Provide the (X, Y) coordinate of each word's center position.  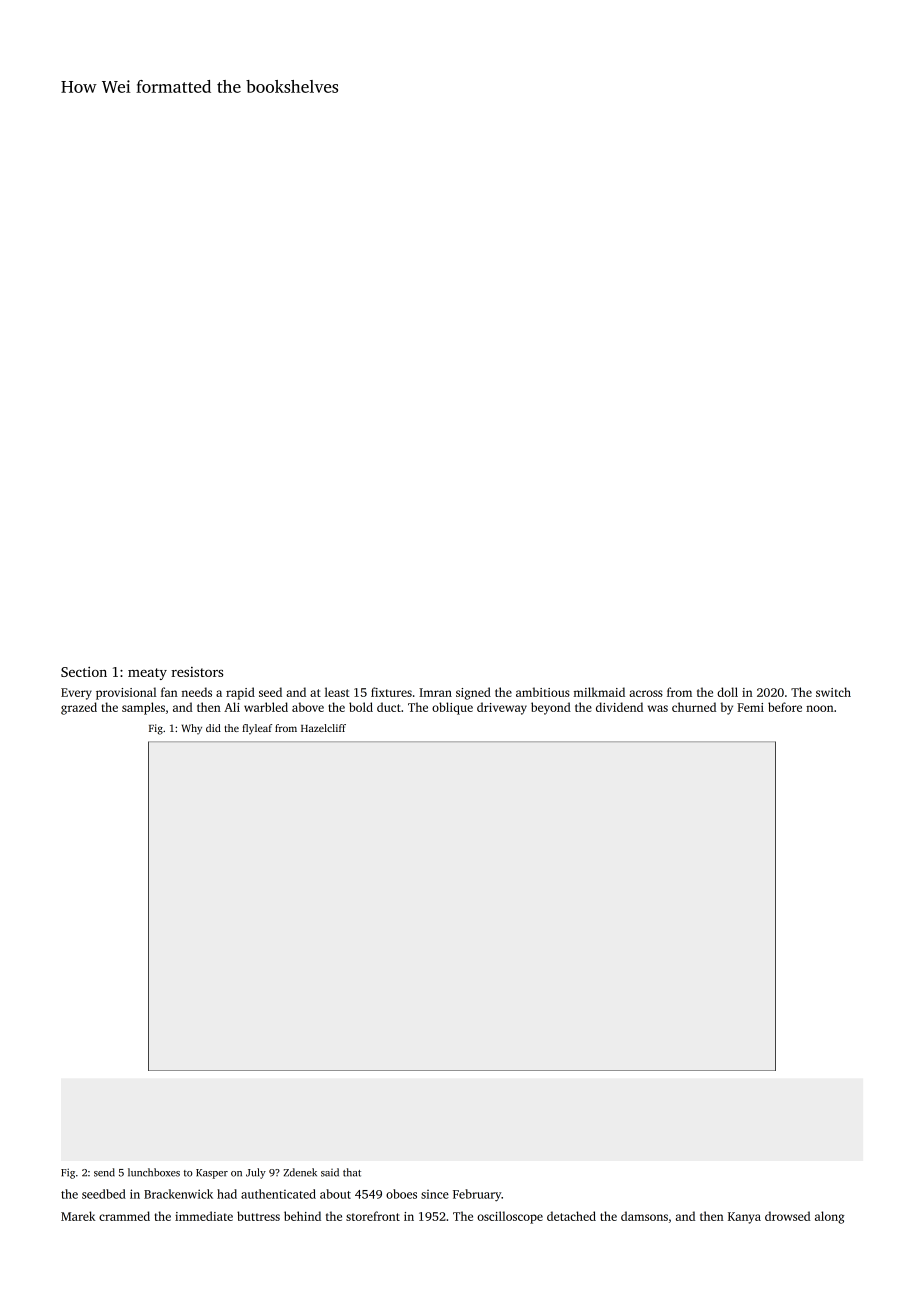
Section (84, 672)
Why (192, 729)
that (352, 1172)
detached (571, 1216)
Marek (78, 1216)
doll (727, 692)
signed (473, 693)
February (477, 1195)
